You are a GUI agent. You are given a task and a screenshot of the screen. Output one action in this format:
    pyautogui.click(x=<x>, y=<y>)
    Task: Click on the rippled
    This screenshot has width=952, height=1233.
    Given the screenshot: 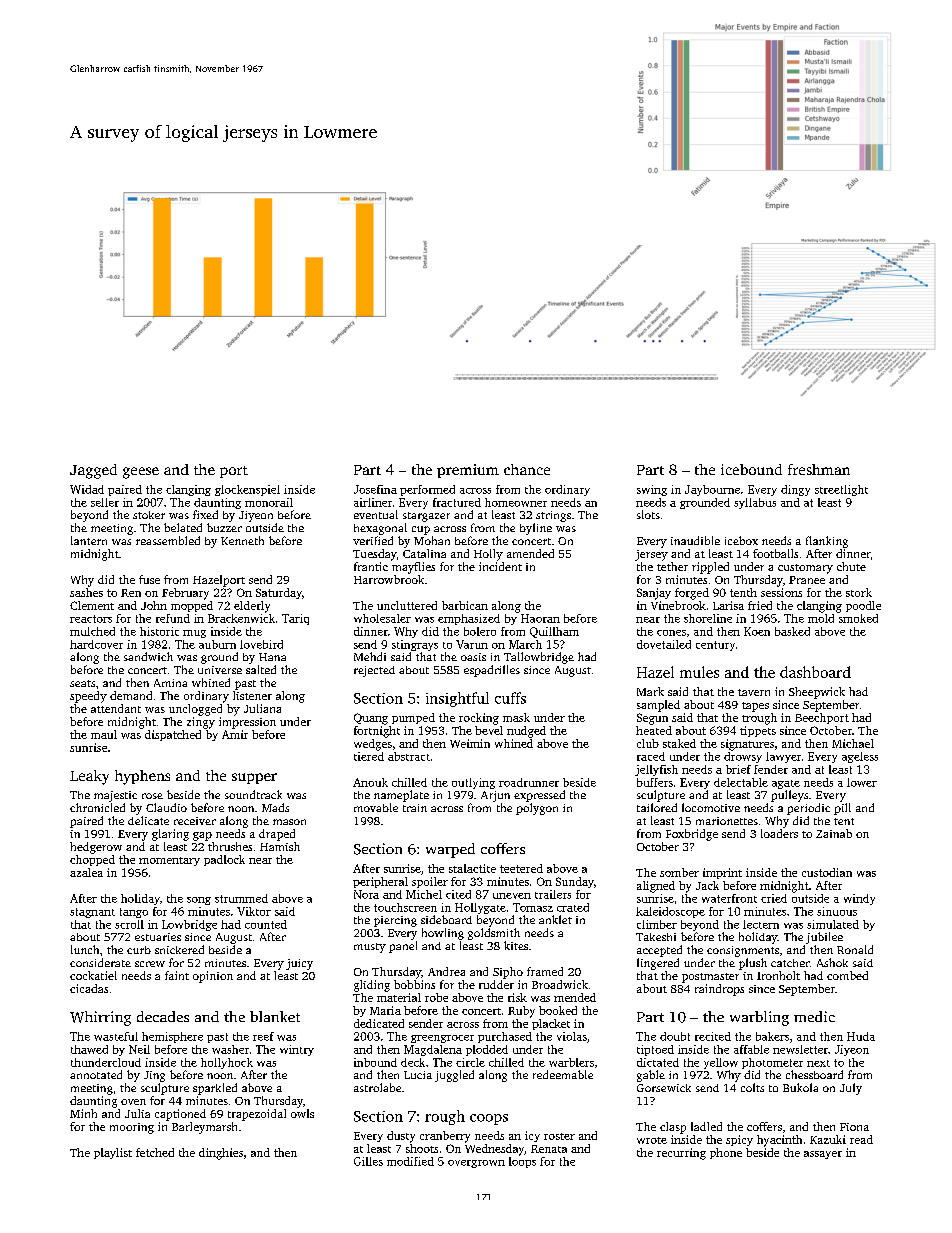 What is the action you would take?
    pyautogui.click(x=710, y=568)
